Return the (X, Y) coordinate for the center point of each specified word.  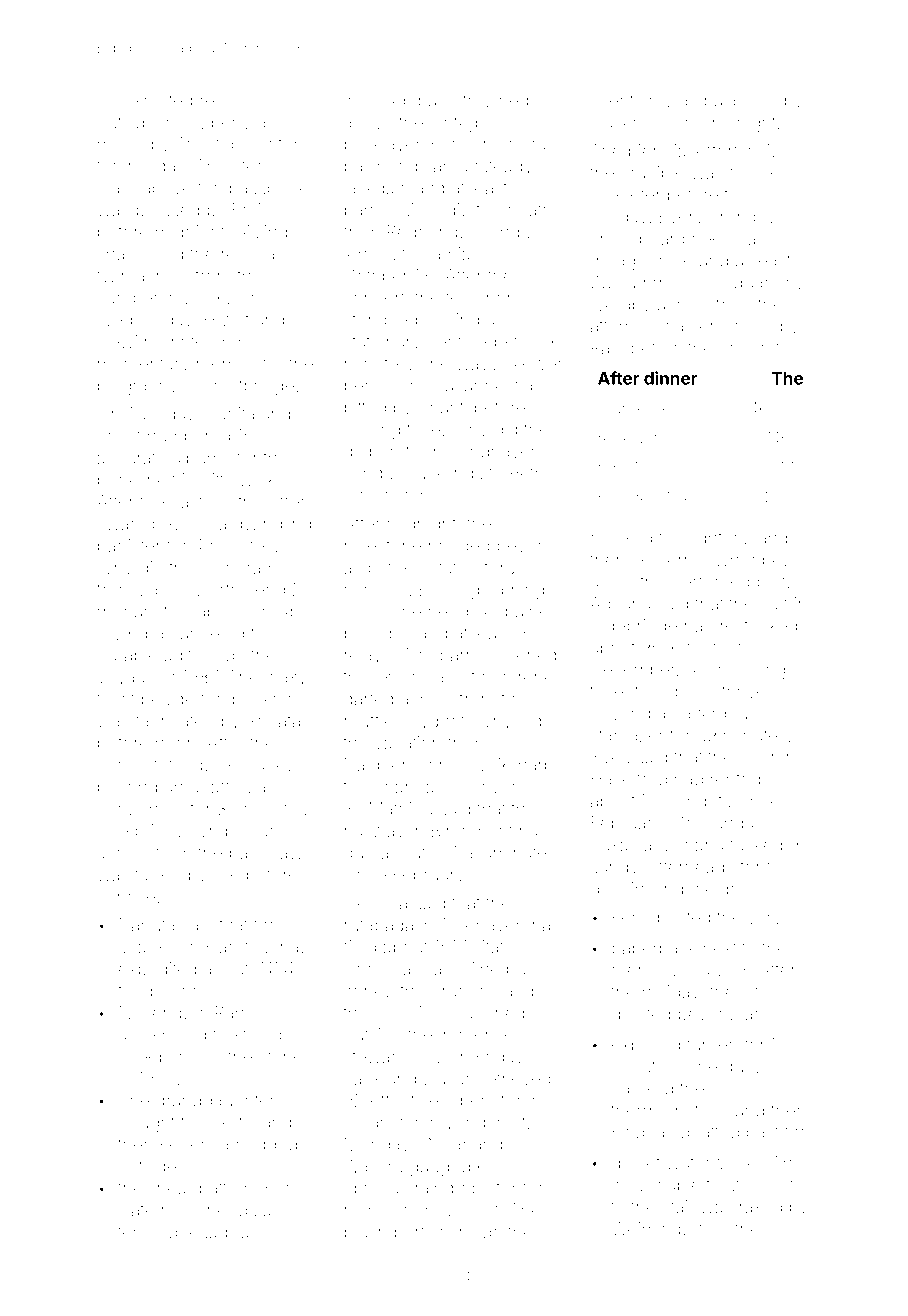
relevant (628, 438)
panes (369, 213)
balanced (741, 100)
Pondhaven (495, 451)
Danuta (147, 925)
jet (749, 993)
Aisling (261, 233)
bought (147, 1124)
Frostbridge (249, 387)
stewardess (389, 1056)
